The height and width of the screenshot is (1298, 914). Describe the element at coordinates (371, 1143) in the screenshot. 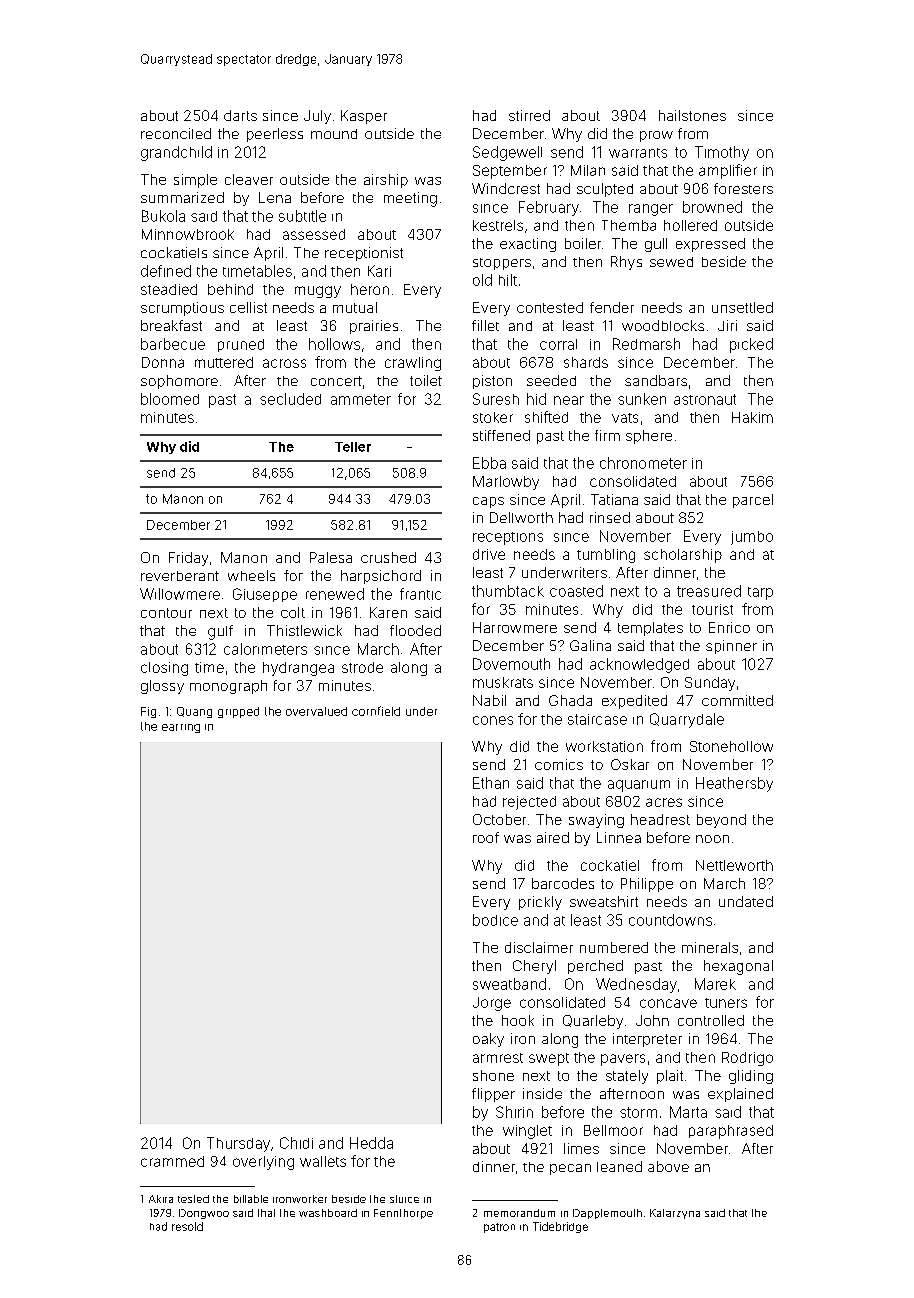

I see `Hedda` at that location.
